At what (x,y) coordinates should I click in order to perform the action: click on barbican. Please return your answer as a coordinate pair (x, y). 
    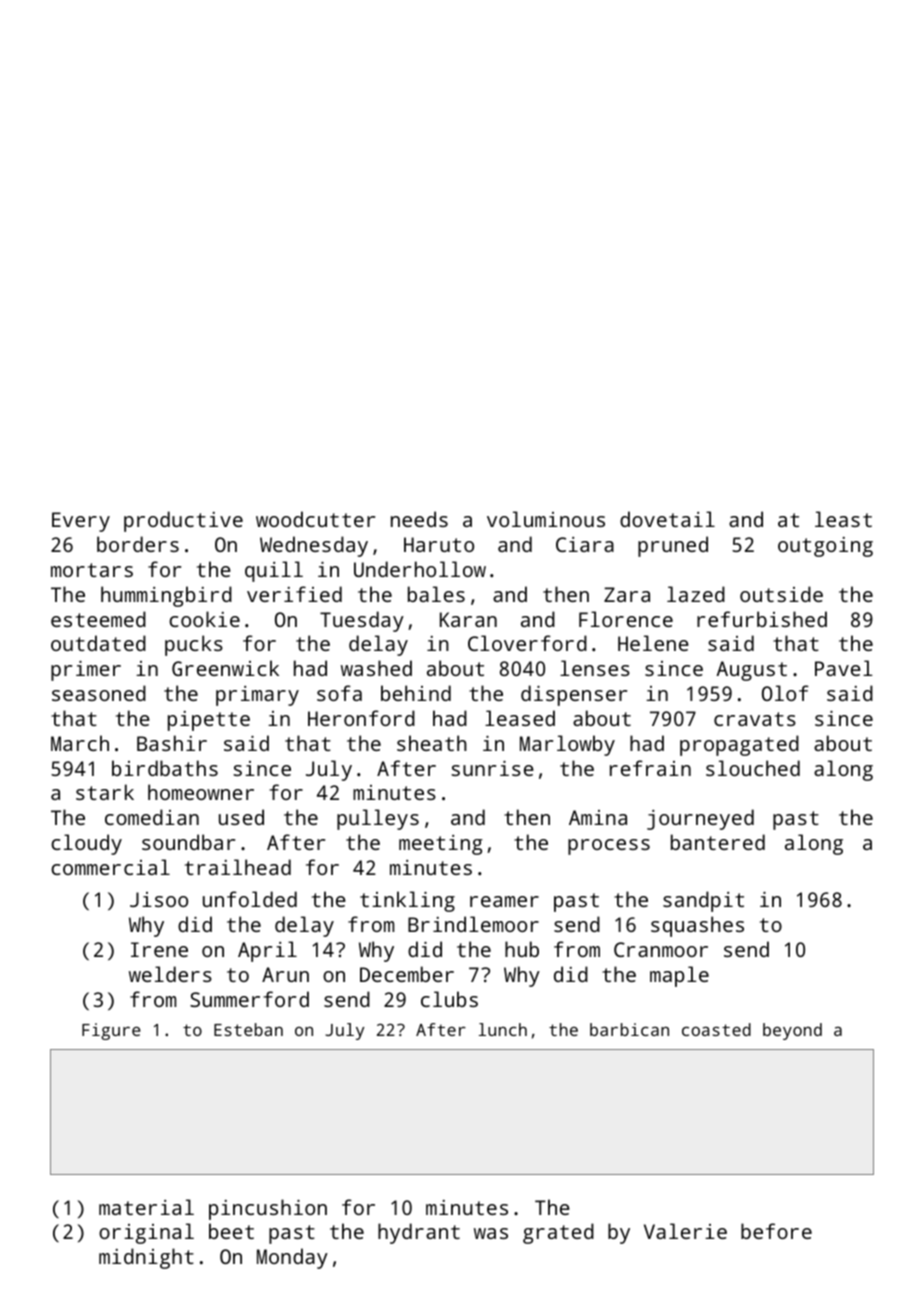
    Looking at the image, I should click on (629, 1029).
